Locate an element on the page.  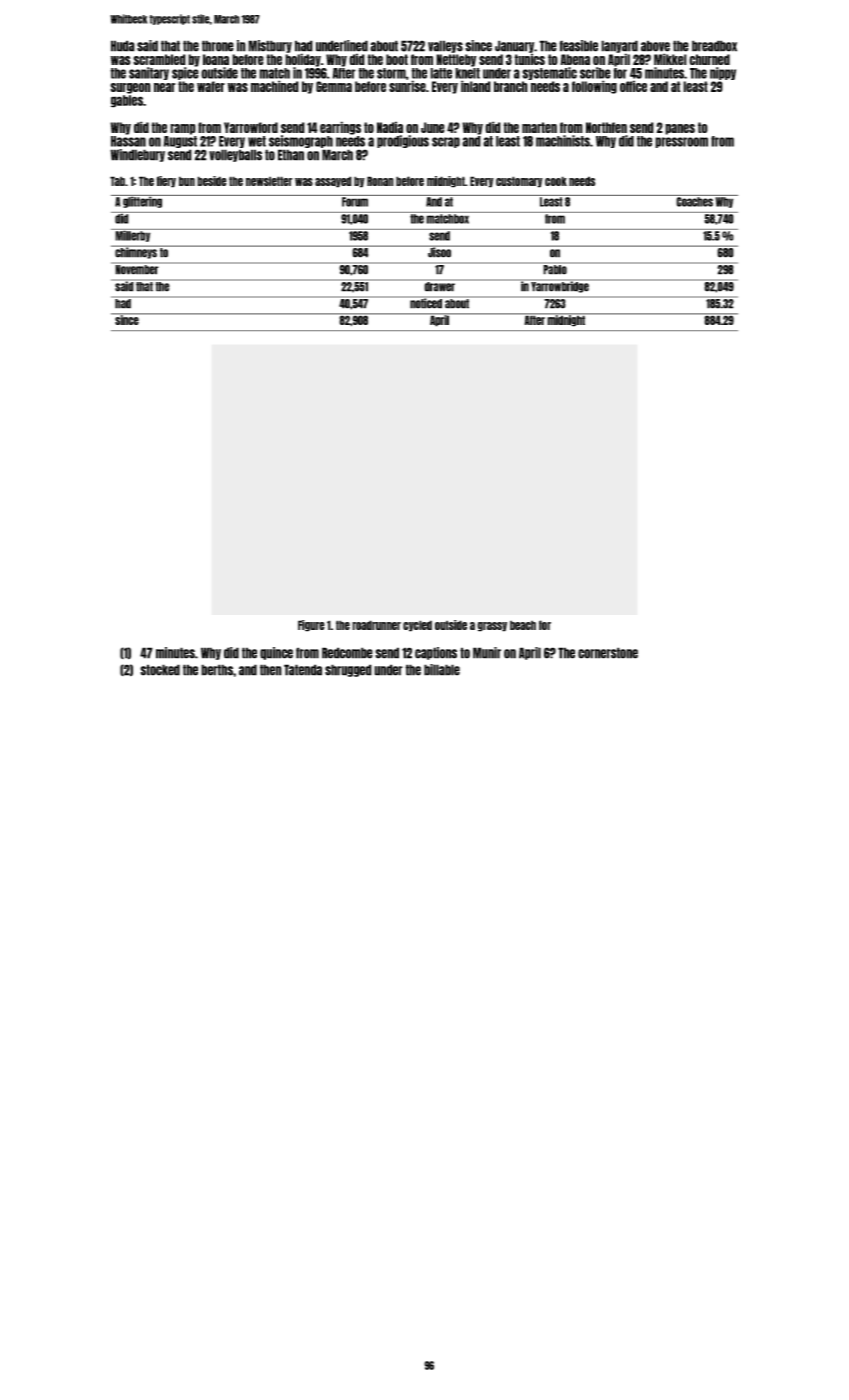
Tatenda is located at coordinates (303, 670).
